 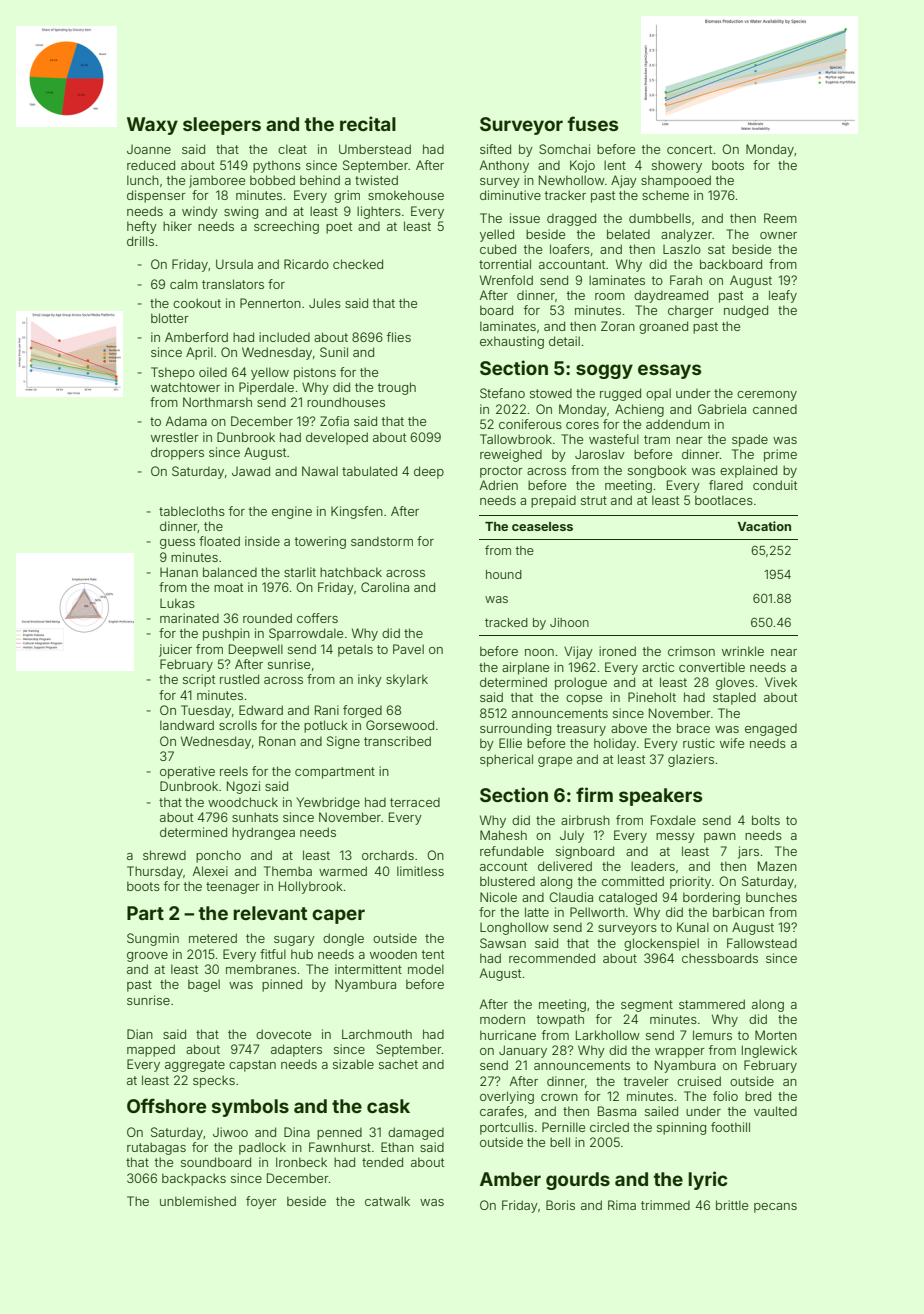 What do you see at coordinates (198, 1201) in the screenshot?
I see `unblemished` at bounding box center [198, 1201].
